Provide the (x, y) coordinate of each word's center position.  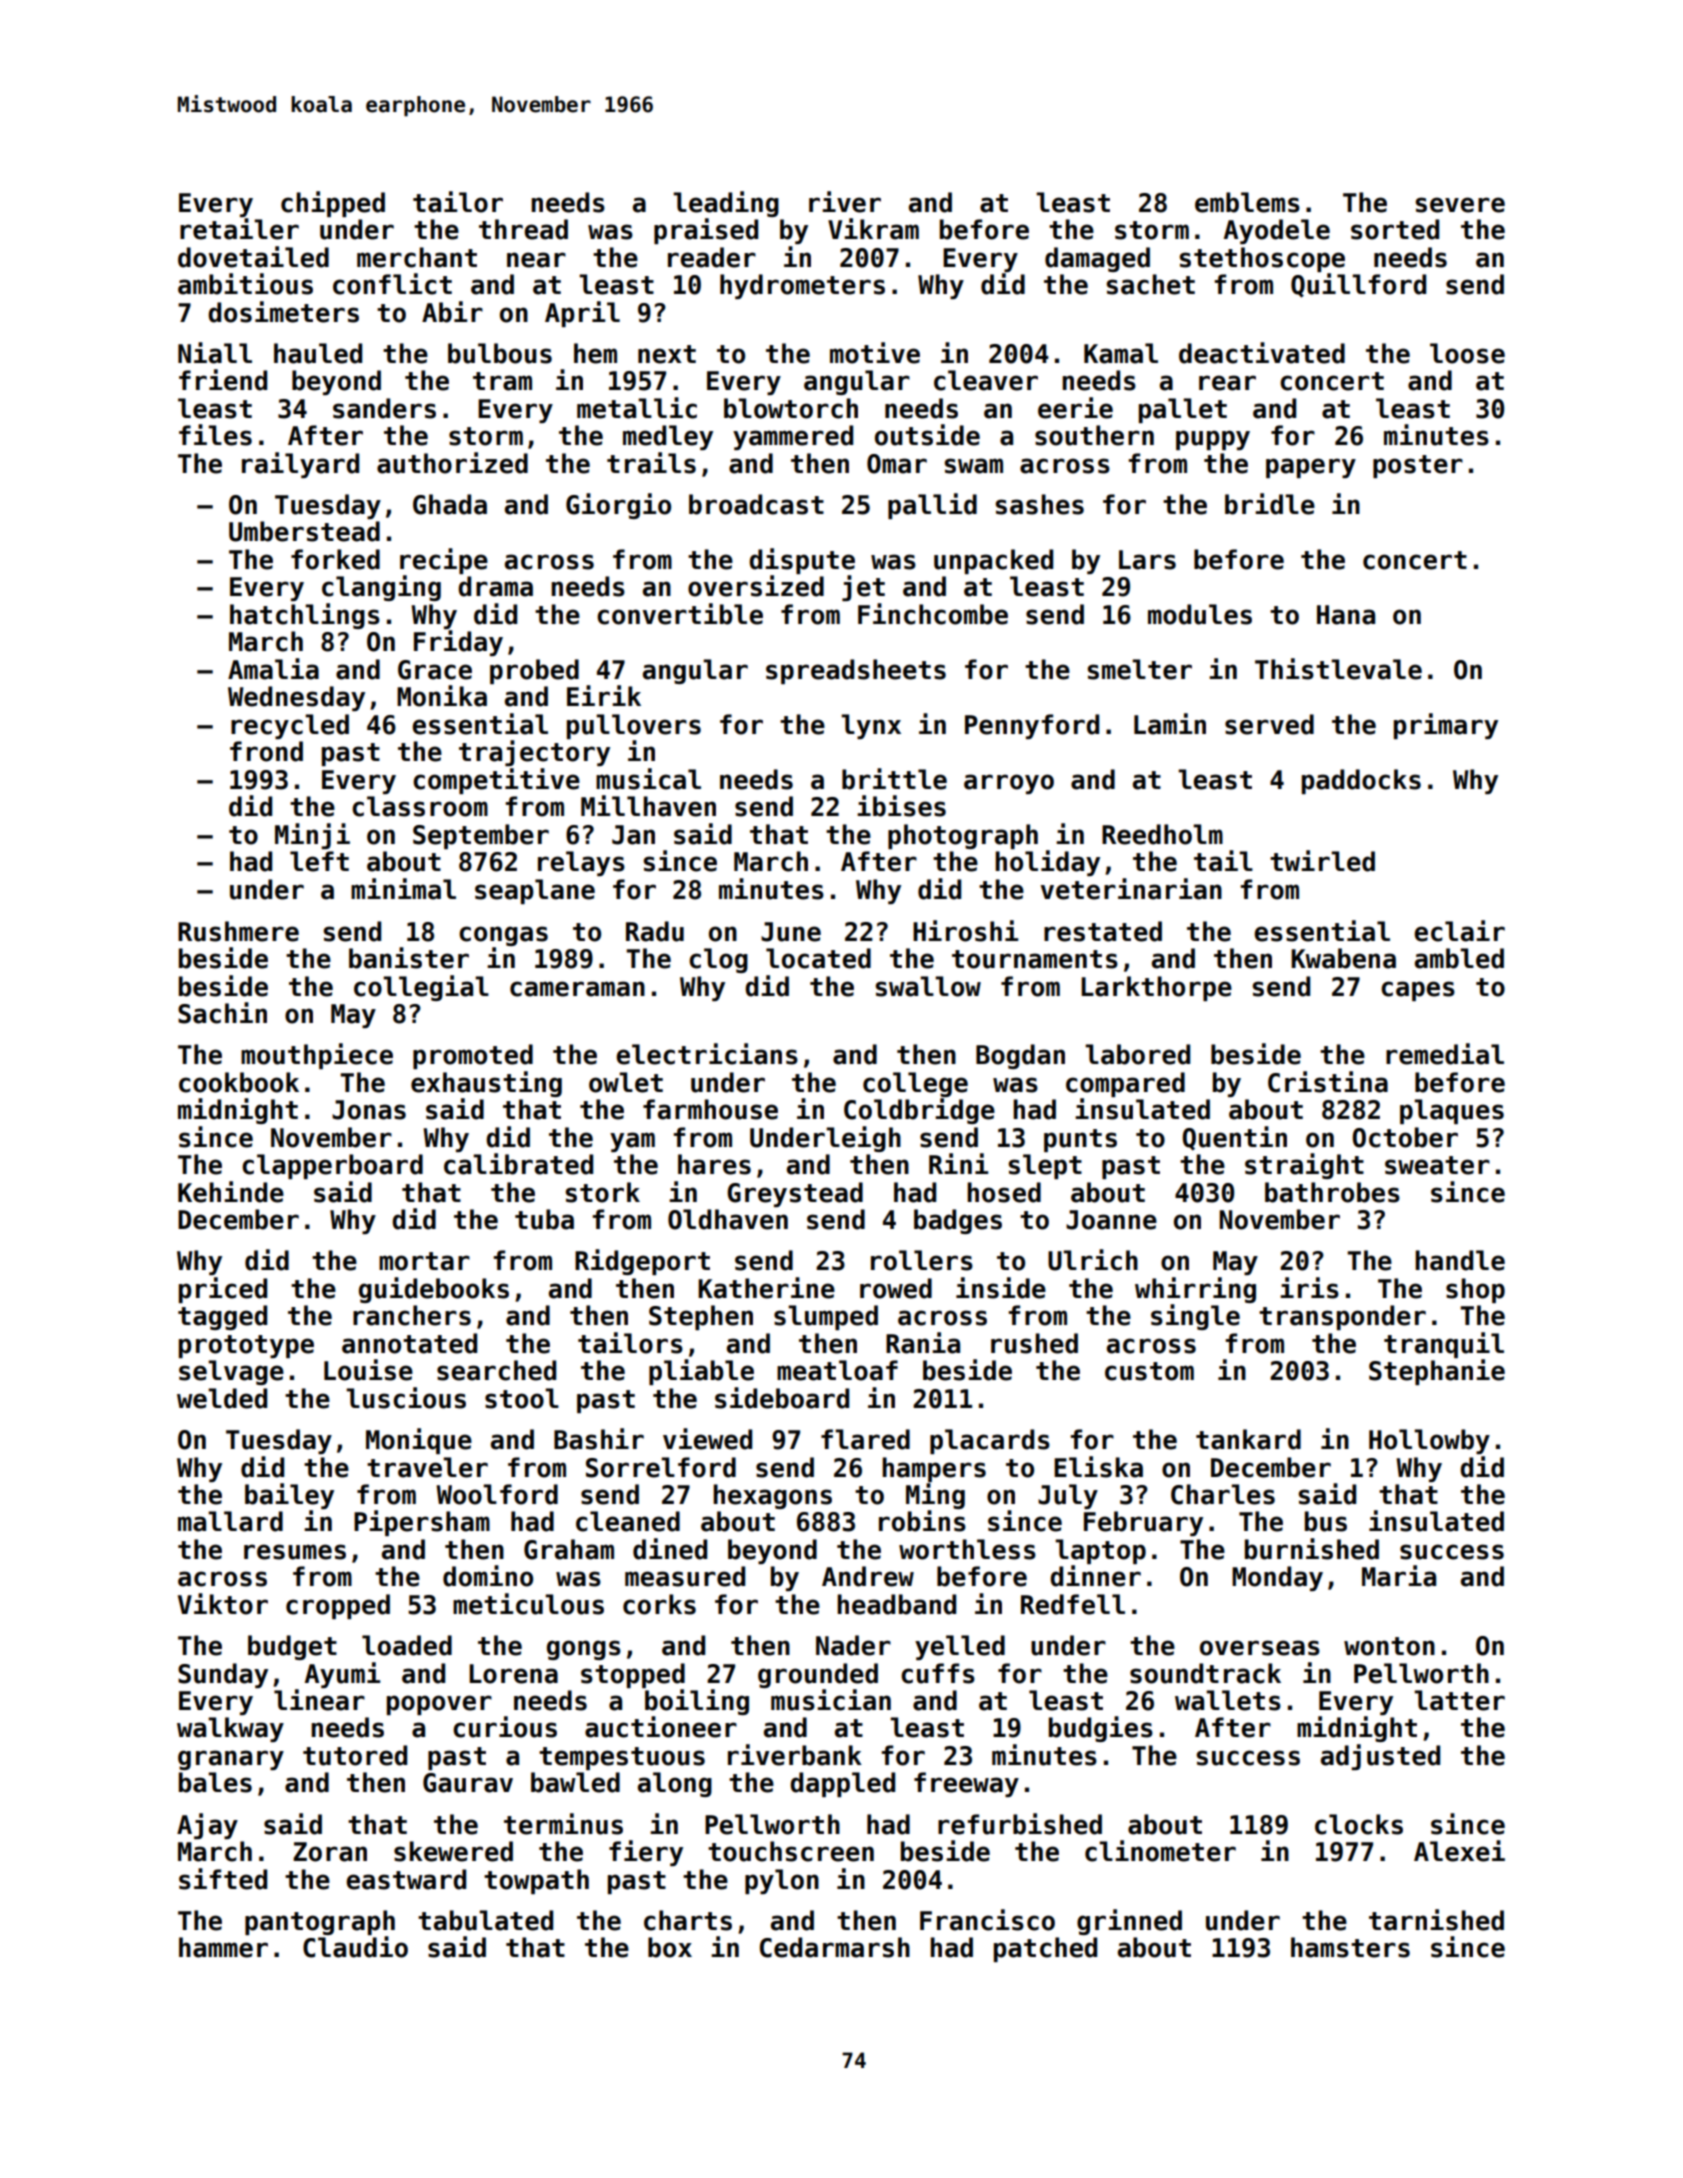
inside (1001, 1288)
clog (718, 960)
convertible (680, 614)
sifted (223, 1879)
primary (1446, 726)
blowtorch (791, 408)
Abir (452, 312)
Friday (458, 643)
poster (1418, 466)
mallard (230, 1521)
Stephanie (1437, 1372)
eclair (1459, 931)
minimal (403, 889)
